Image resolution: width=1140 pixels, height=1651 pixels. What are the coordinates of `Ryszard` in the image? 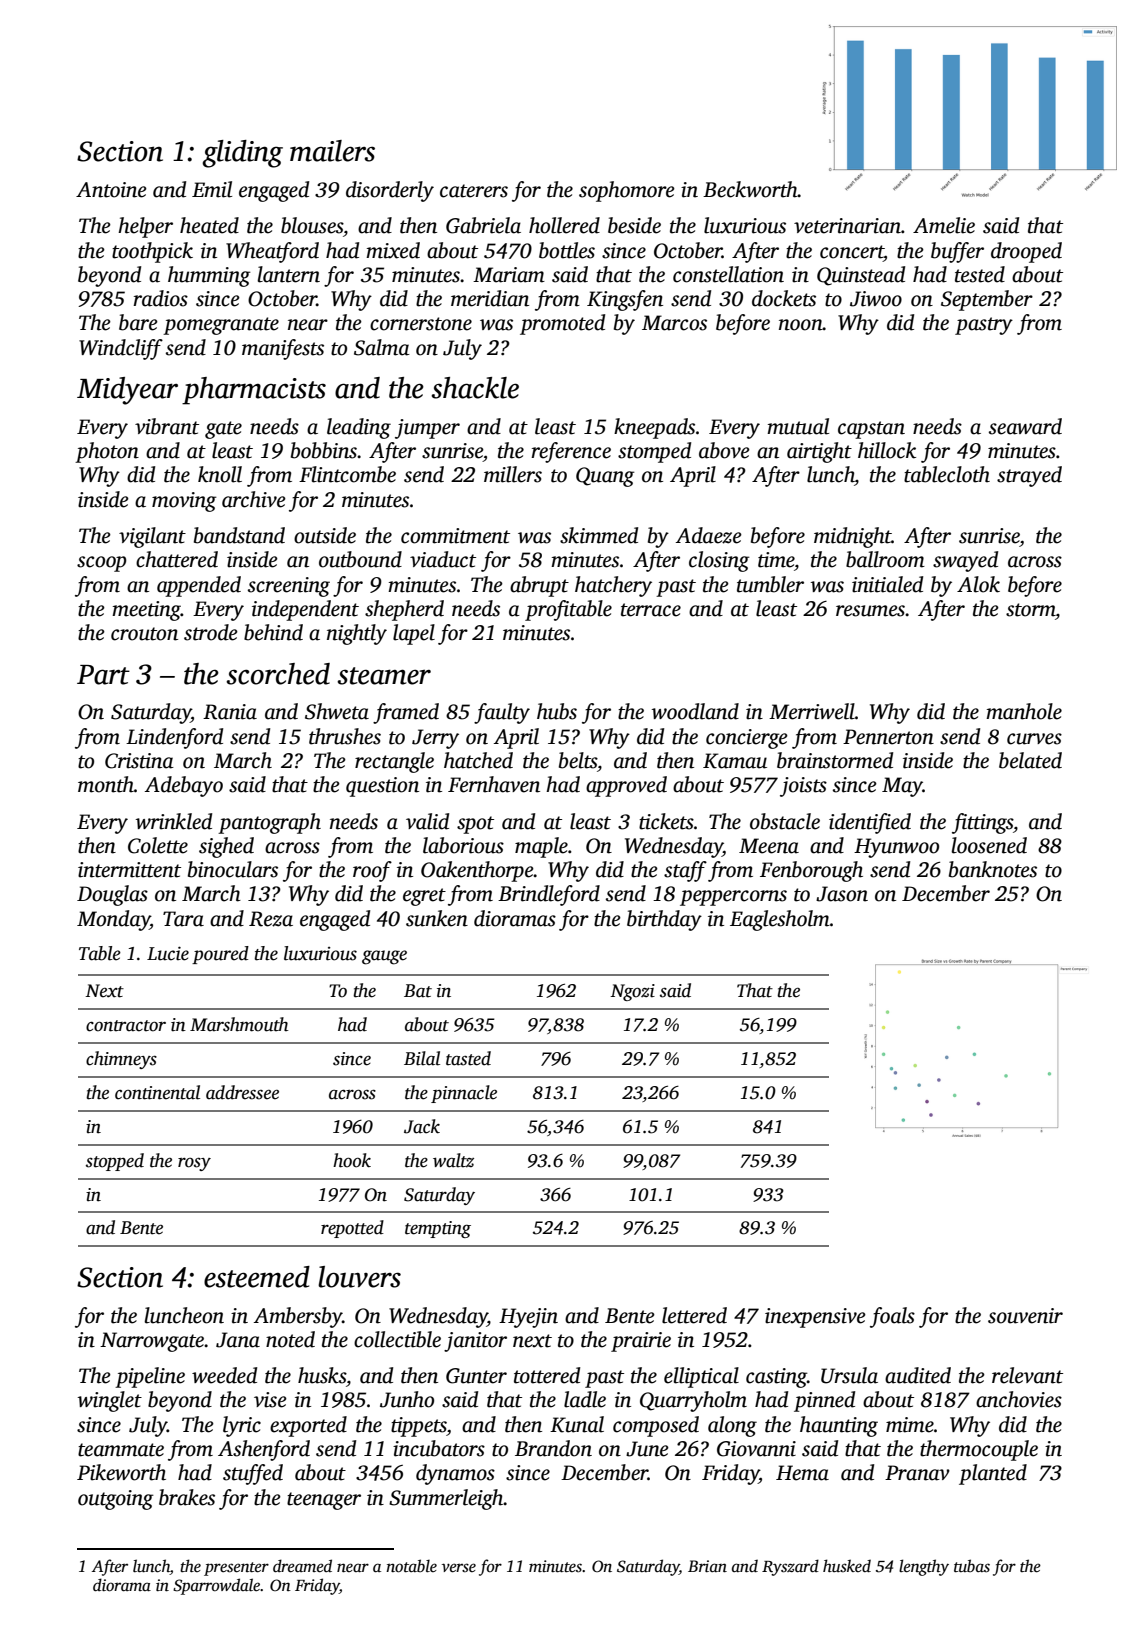 It's located at (790, 1567).
